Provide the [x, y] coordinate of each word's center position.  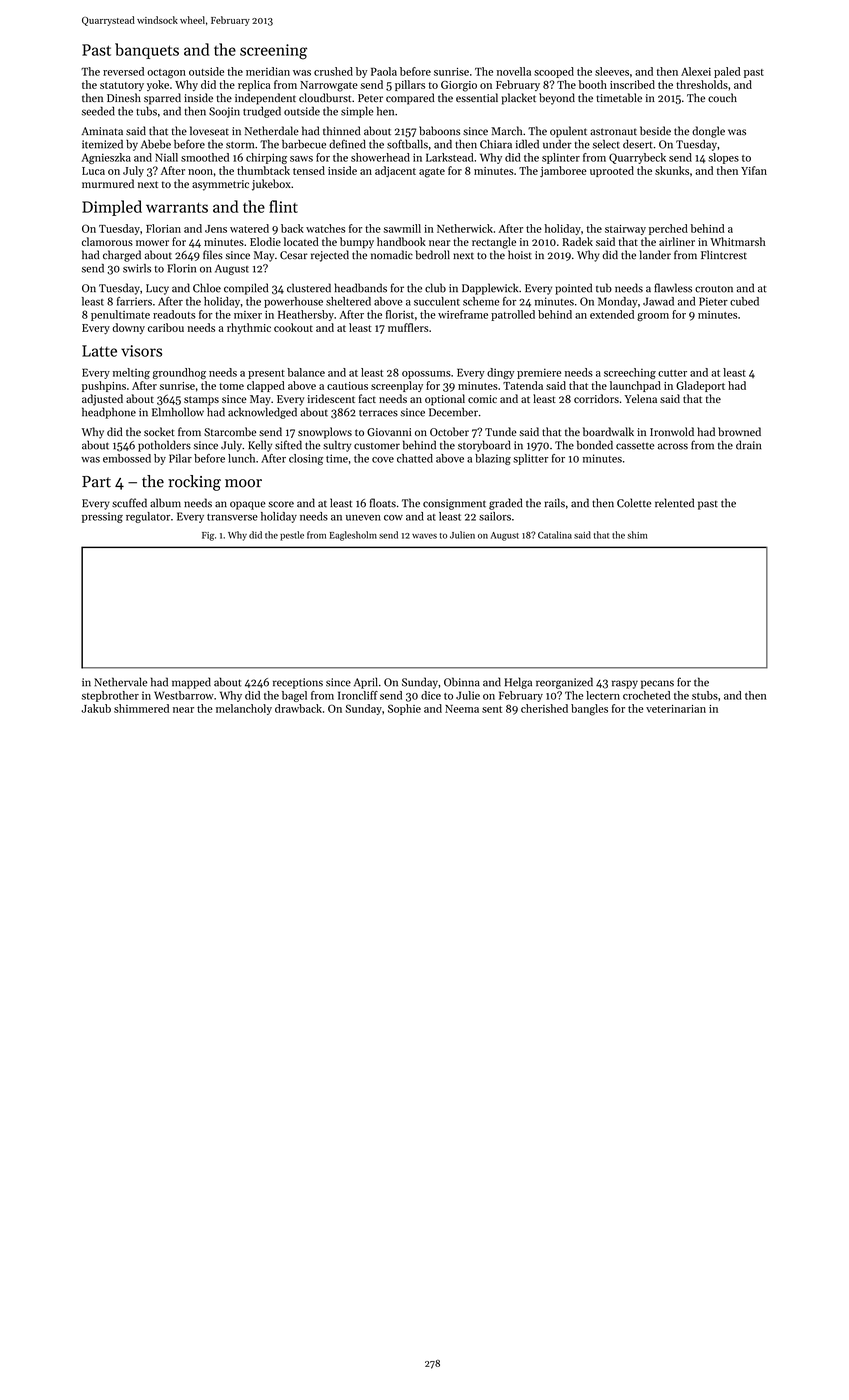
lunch [241, 458]
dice [431, 695]
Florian [163, 228]
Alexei [696, 71]
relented [674, 503]
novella [514, 71]
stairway [625, 230]
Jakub [96, 708]
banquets [147, 51]
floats [383, 503]
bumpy [357, 243]
